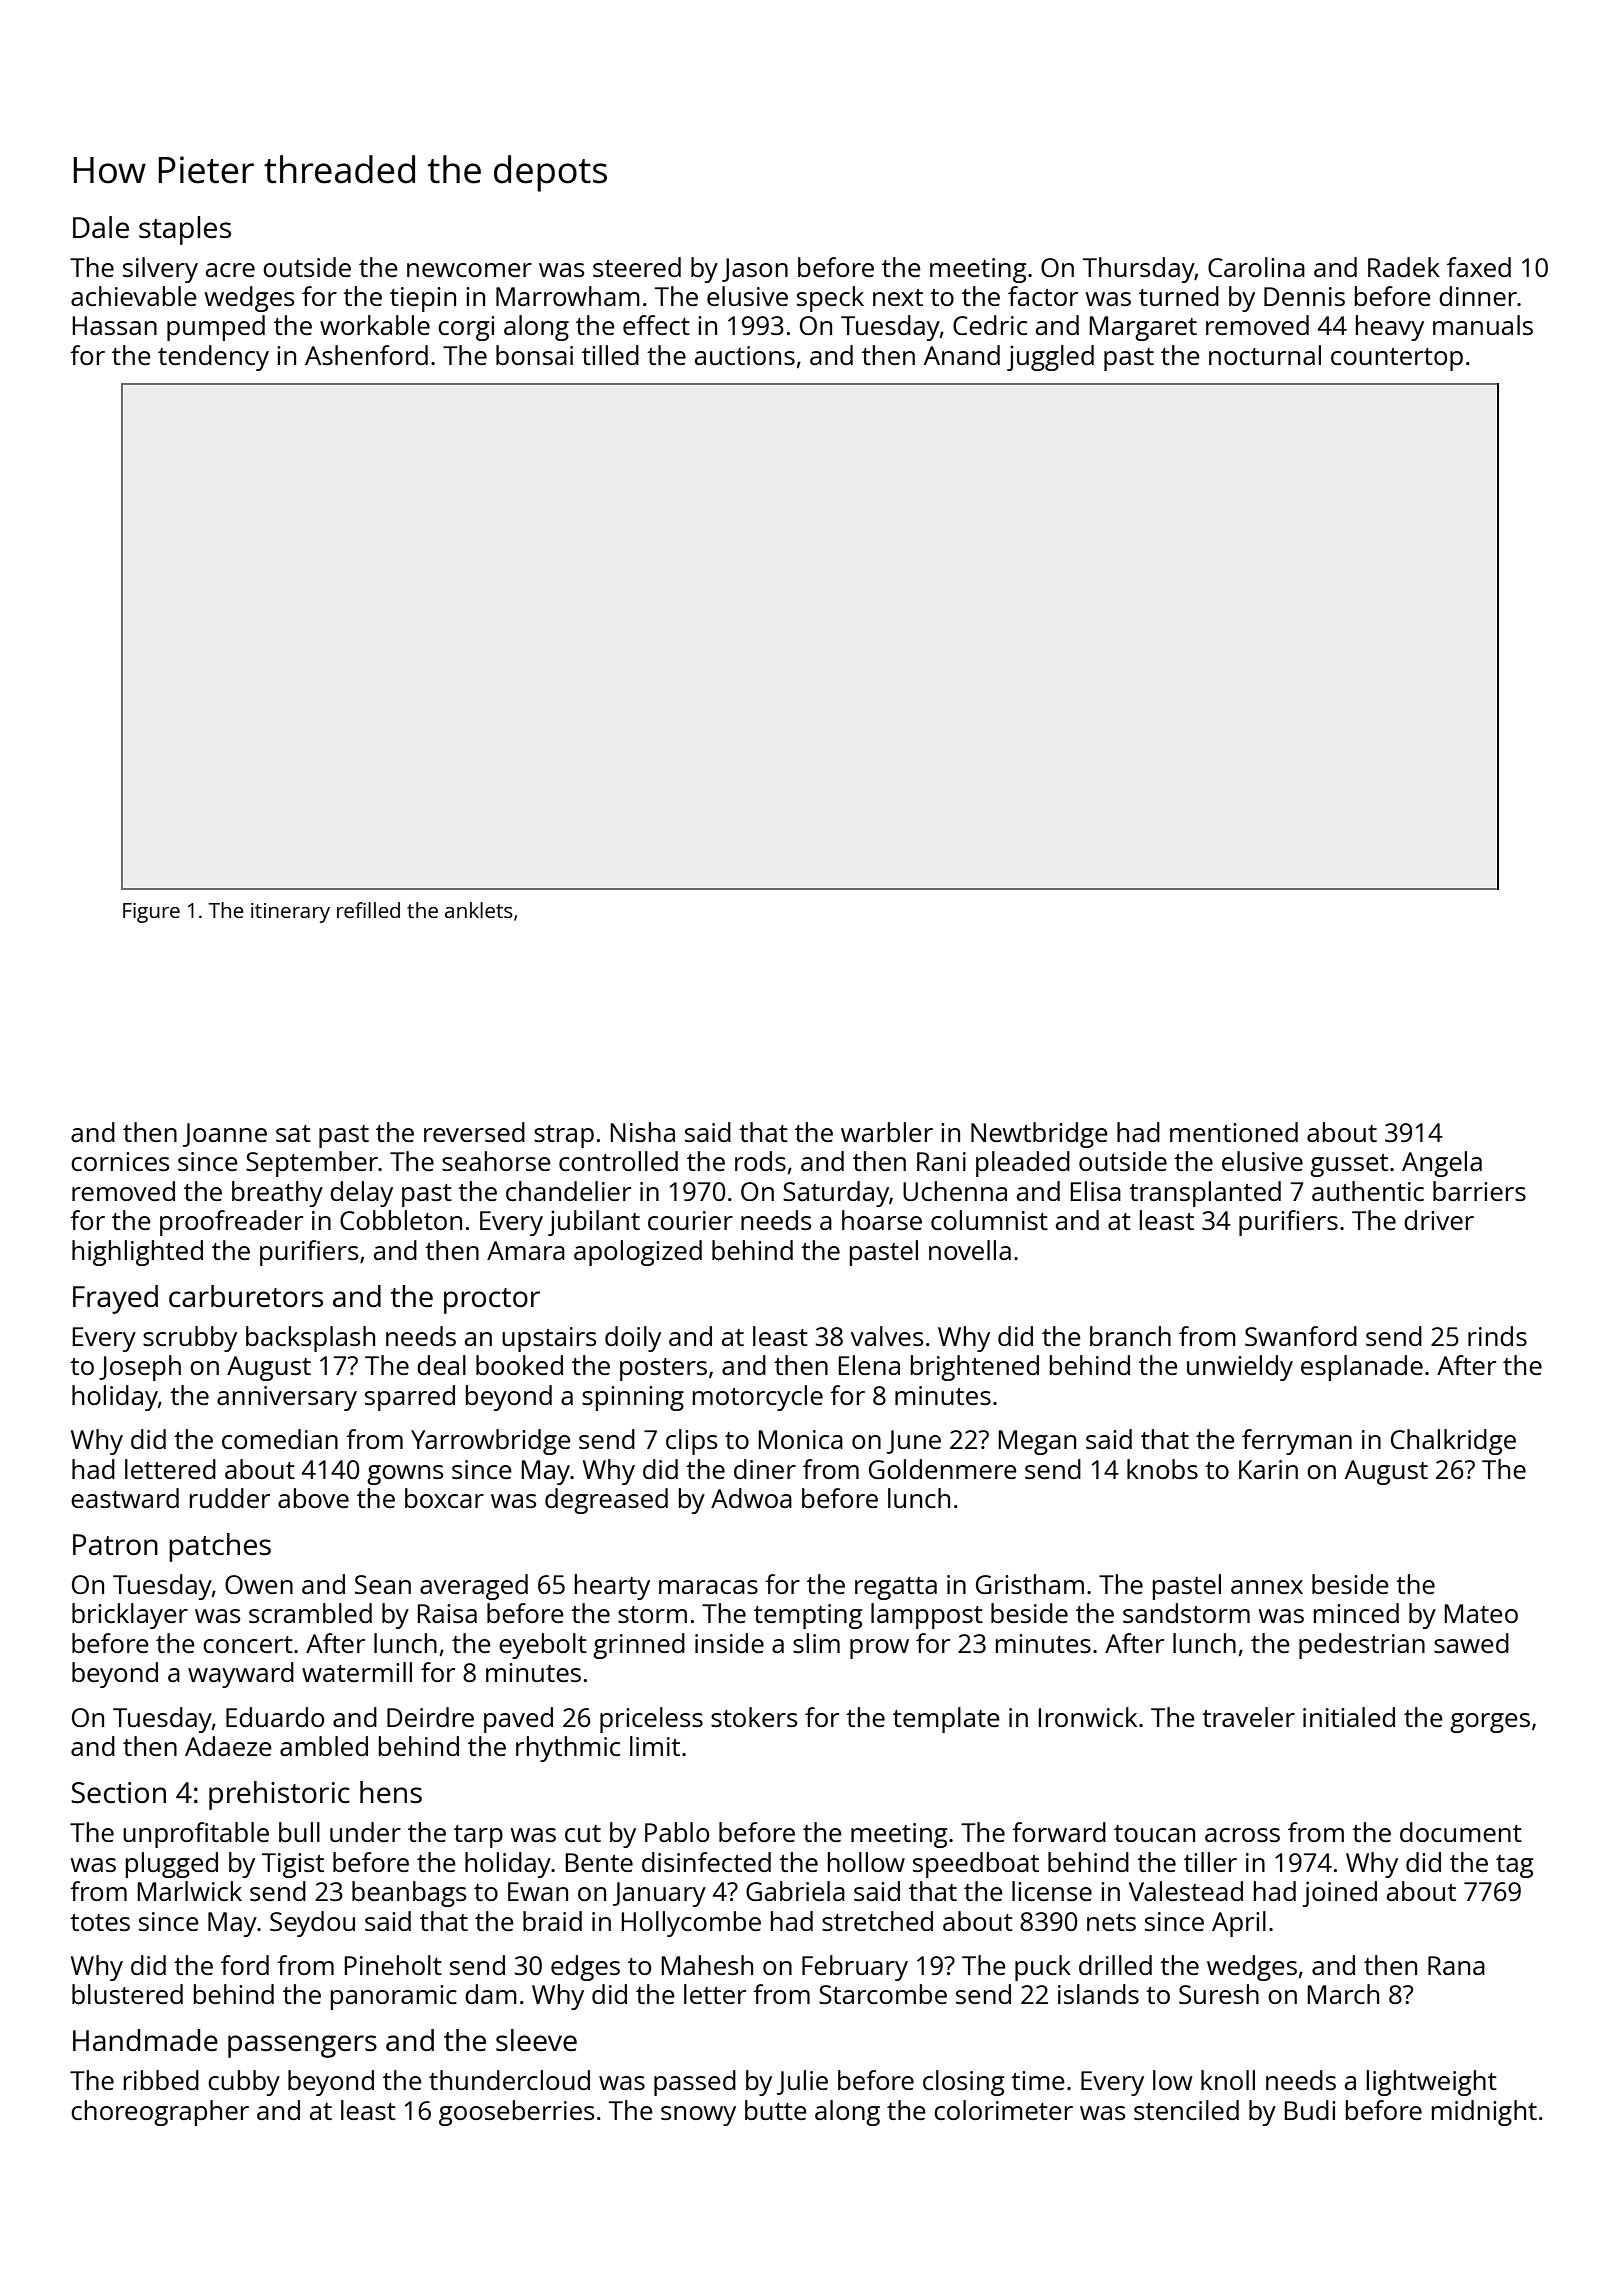 The image size is (1620, 2292). Describe the element at coordinates (898, 297) in the page. I see `next` at that location.
